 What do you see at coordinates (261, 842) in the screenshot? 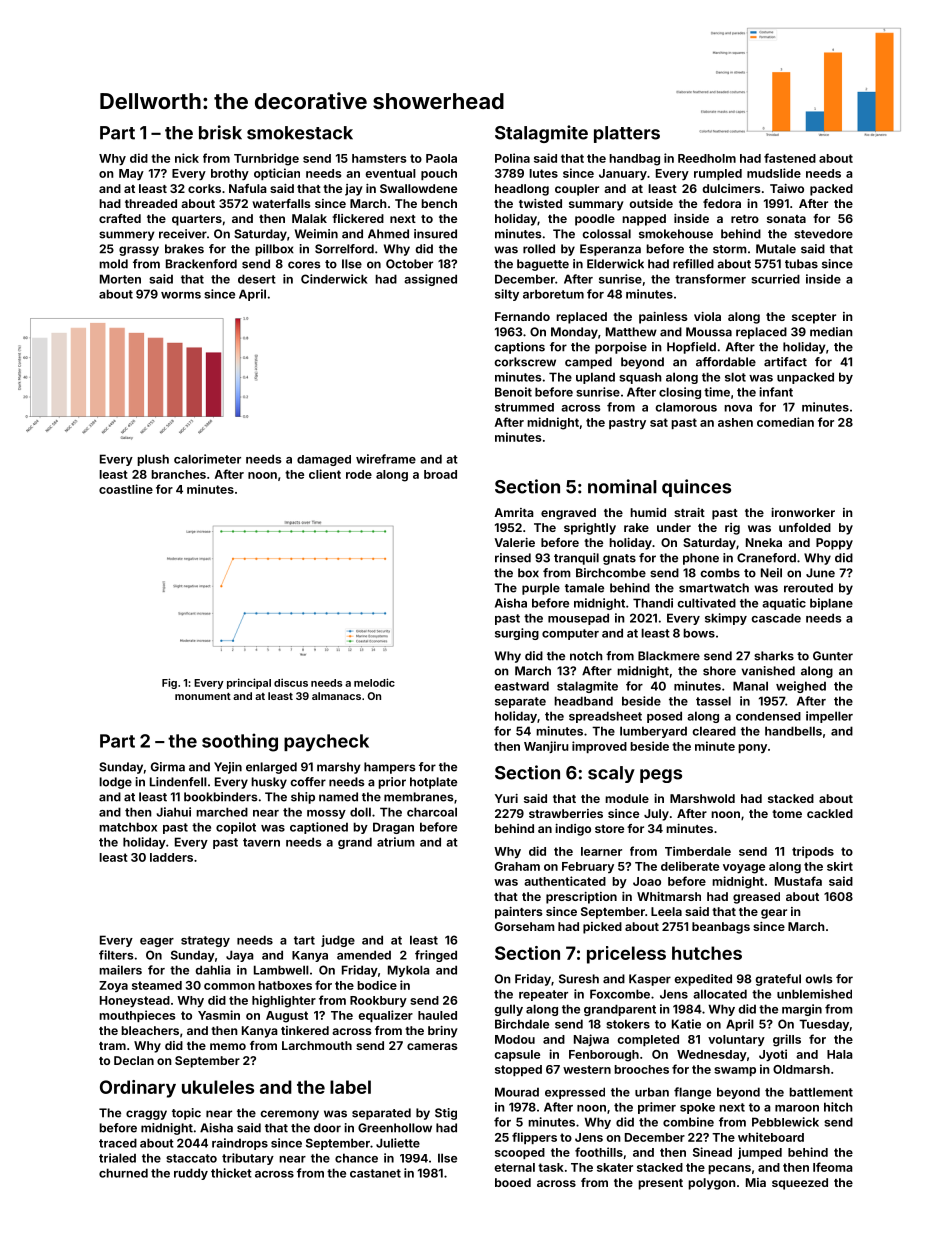
I see `tavern` at bounding box center [261, 842].
